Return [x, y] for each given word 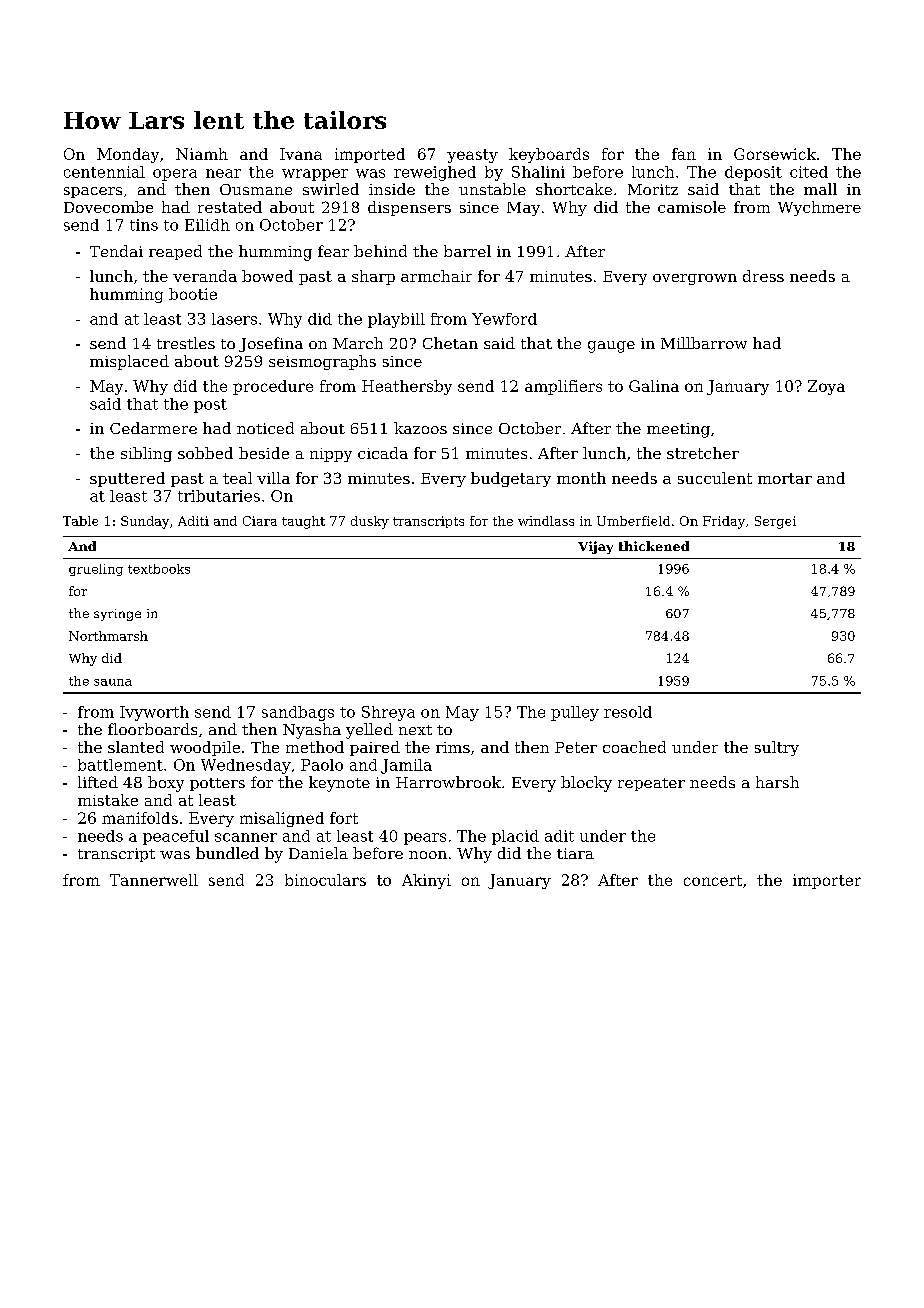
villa [273, 478]
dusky [370, 522]
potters [217, 784]
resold [628, 712]
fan [684, 154]
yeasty [472, 156]
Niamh [202, 154]
